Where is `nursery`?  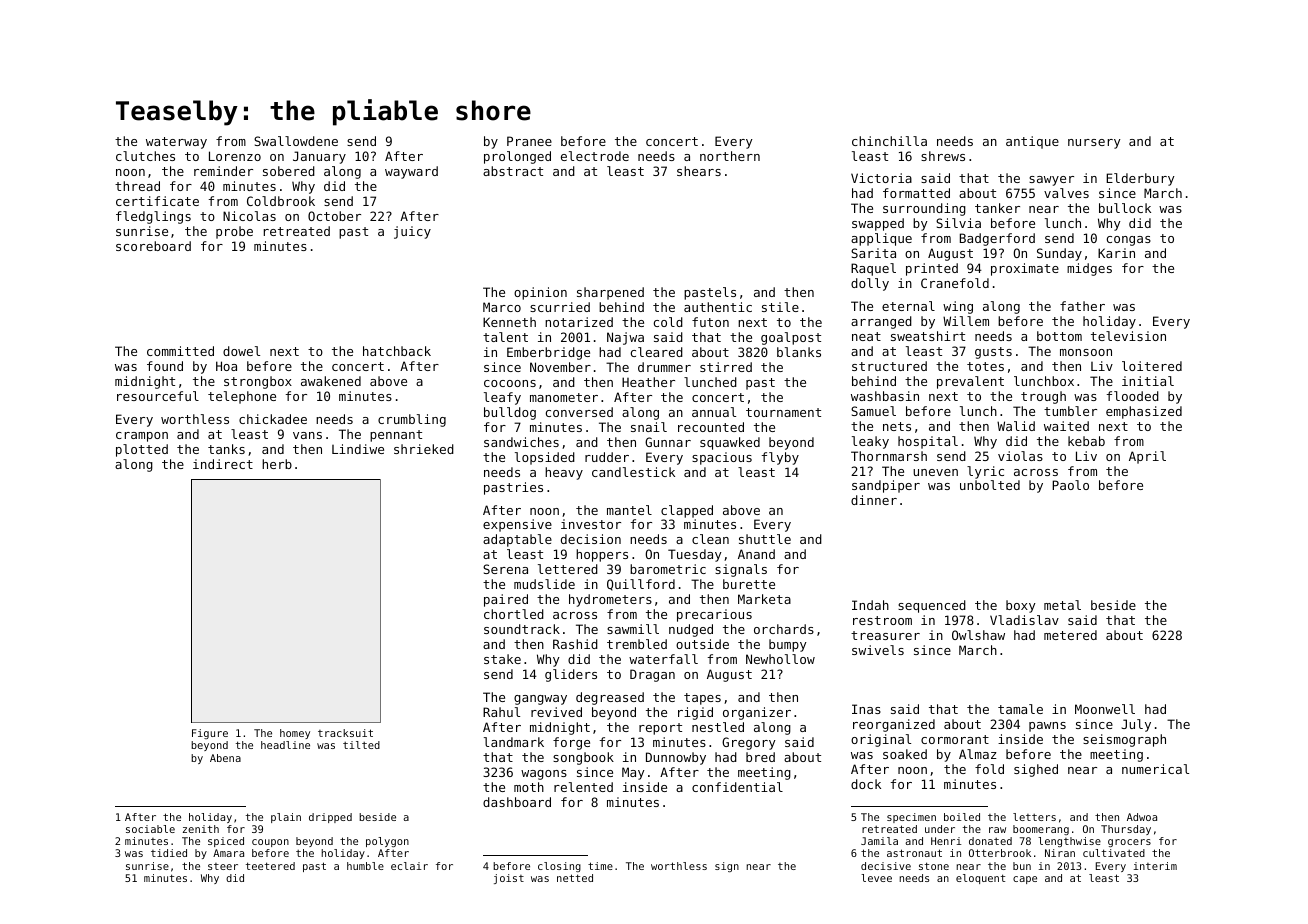 nursery is located at coordinates (1094, 144).
